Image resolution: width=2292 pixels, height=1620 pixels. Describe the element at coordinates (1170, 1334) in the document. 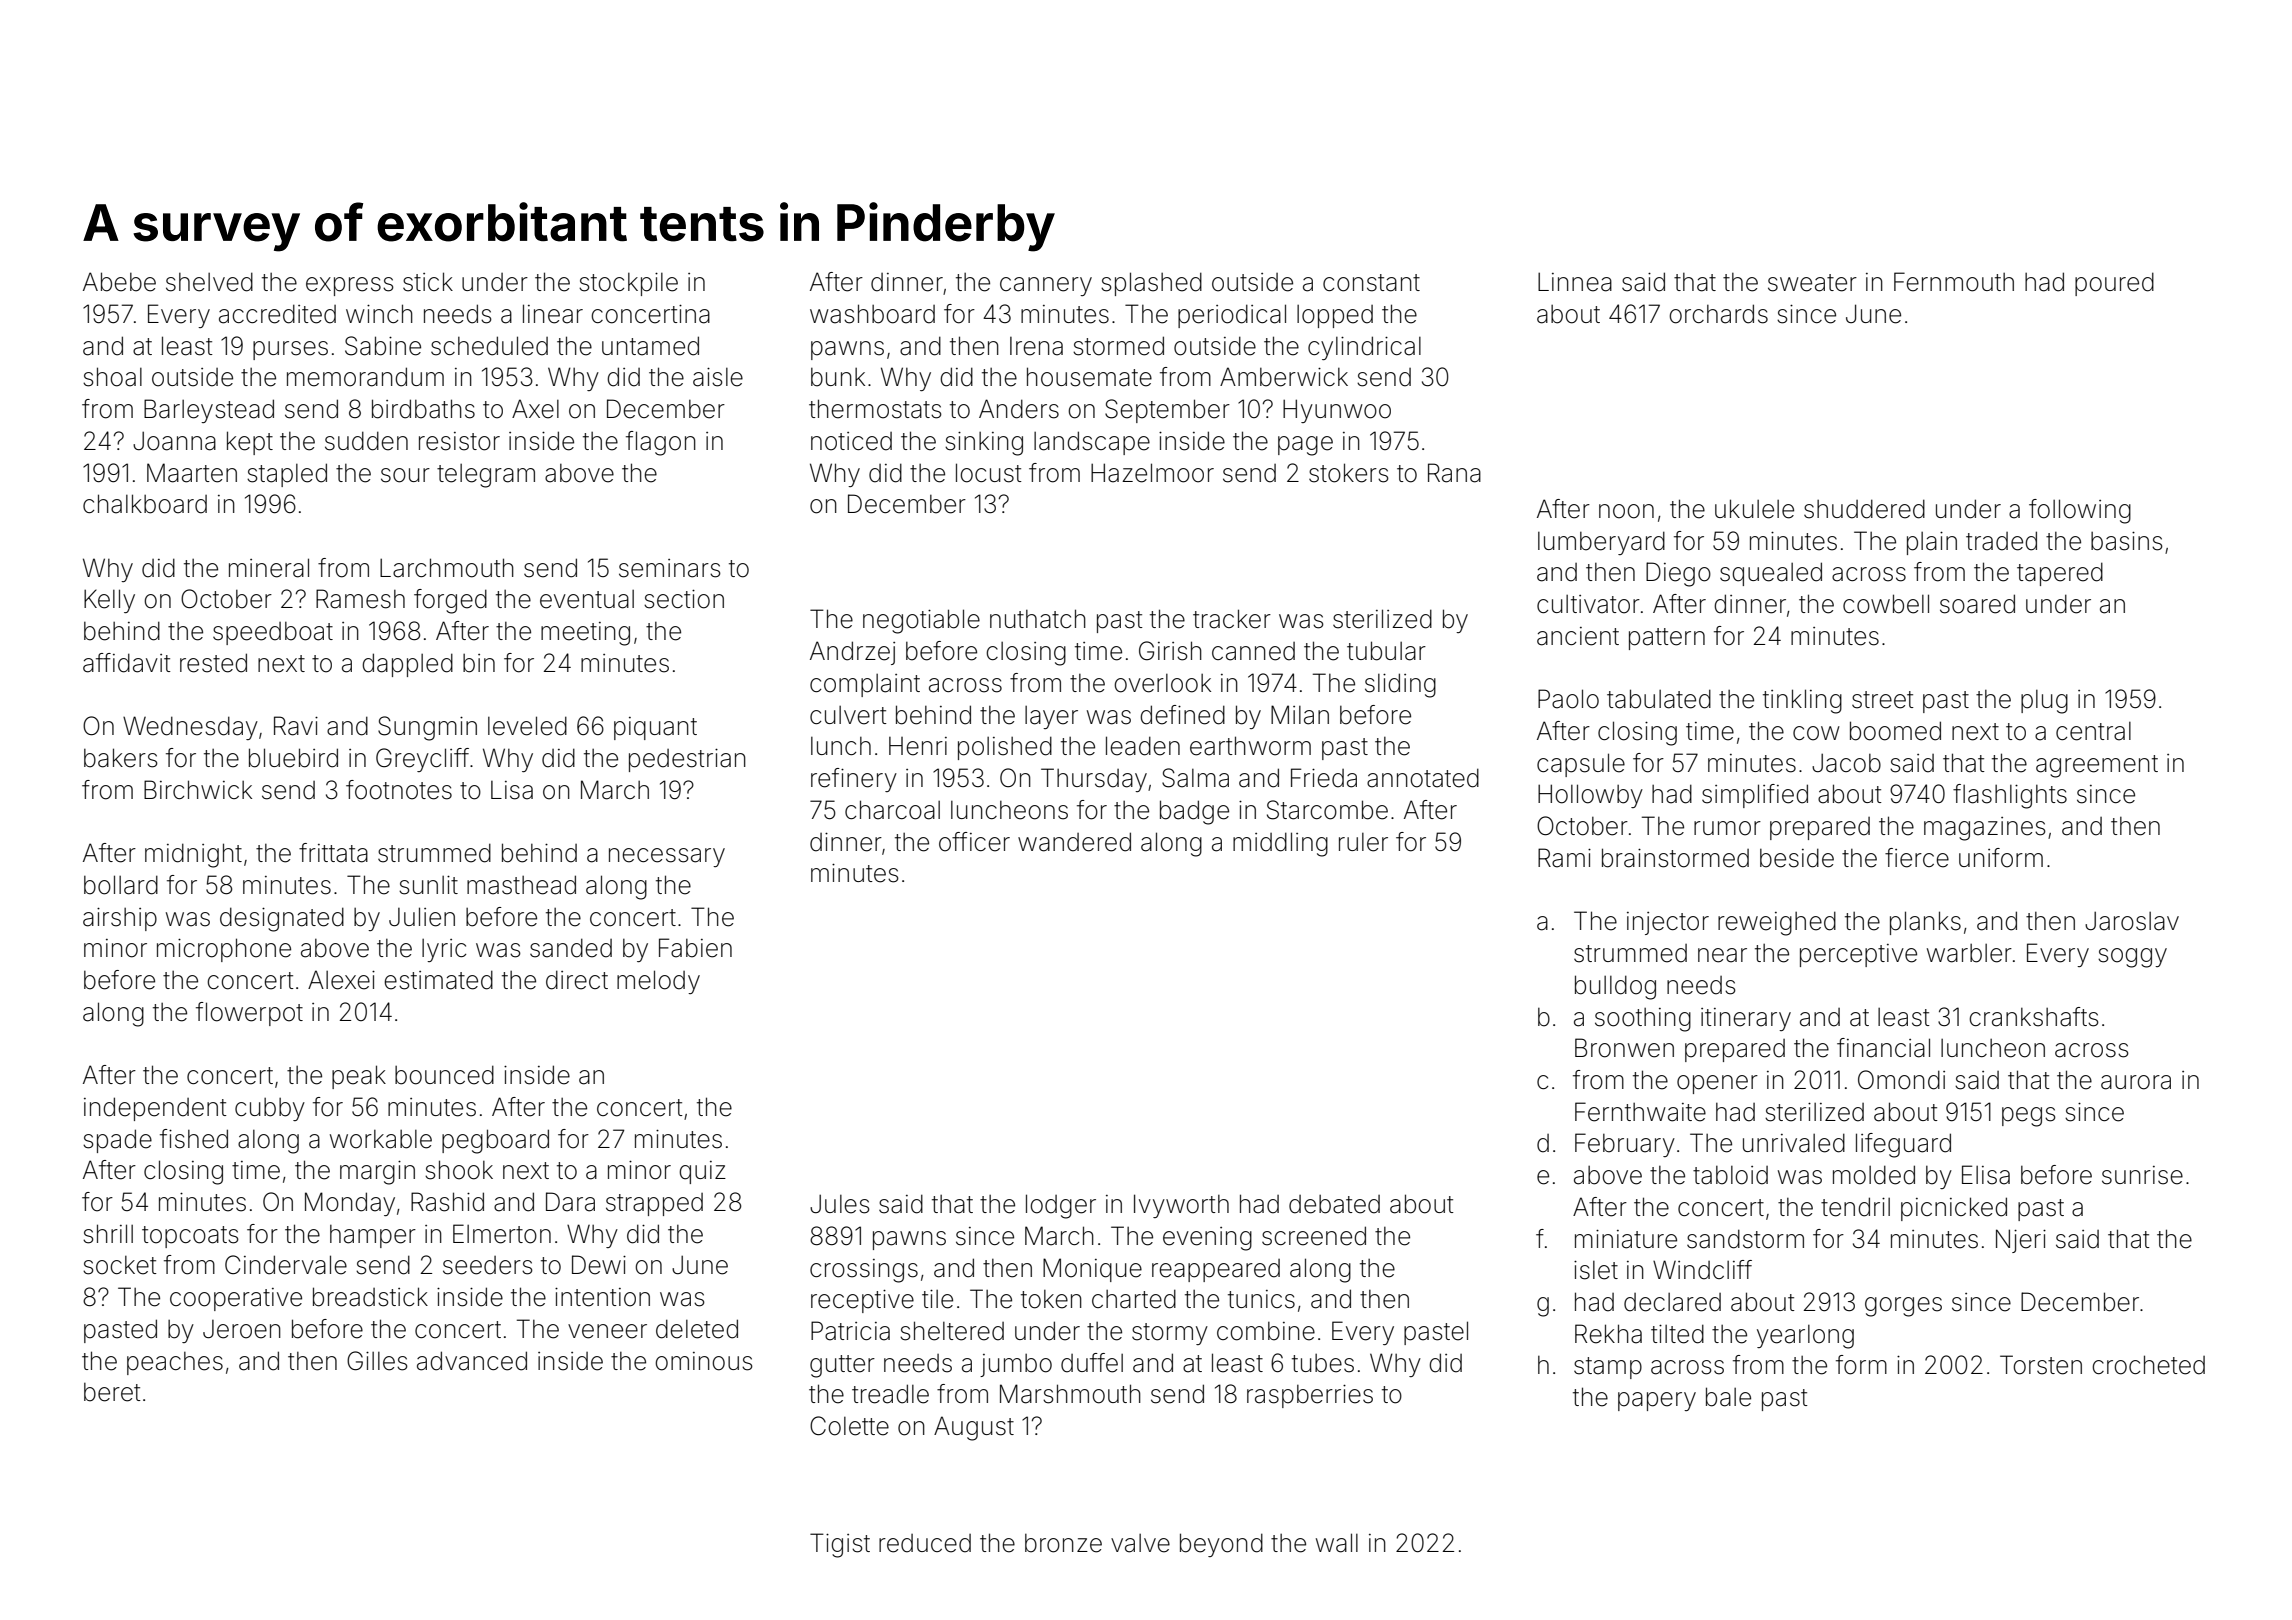

I see `stormy` at that location.
